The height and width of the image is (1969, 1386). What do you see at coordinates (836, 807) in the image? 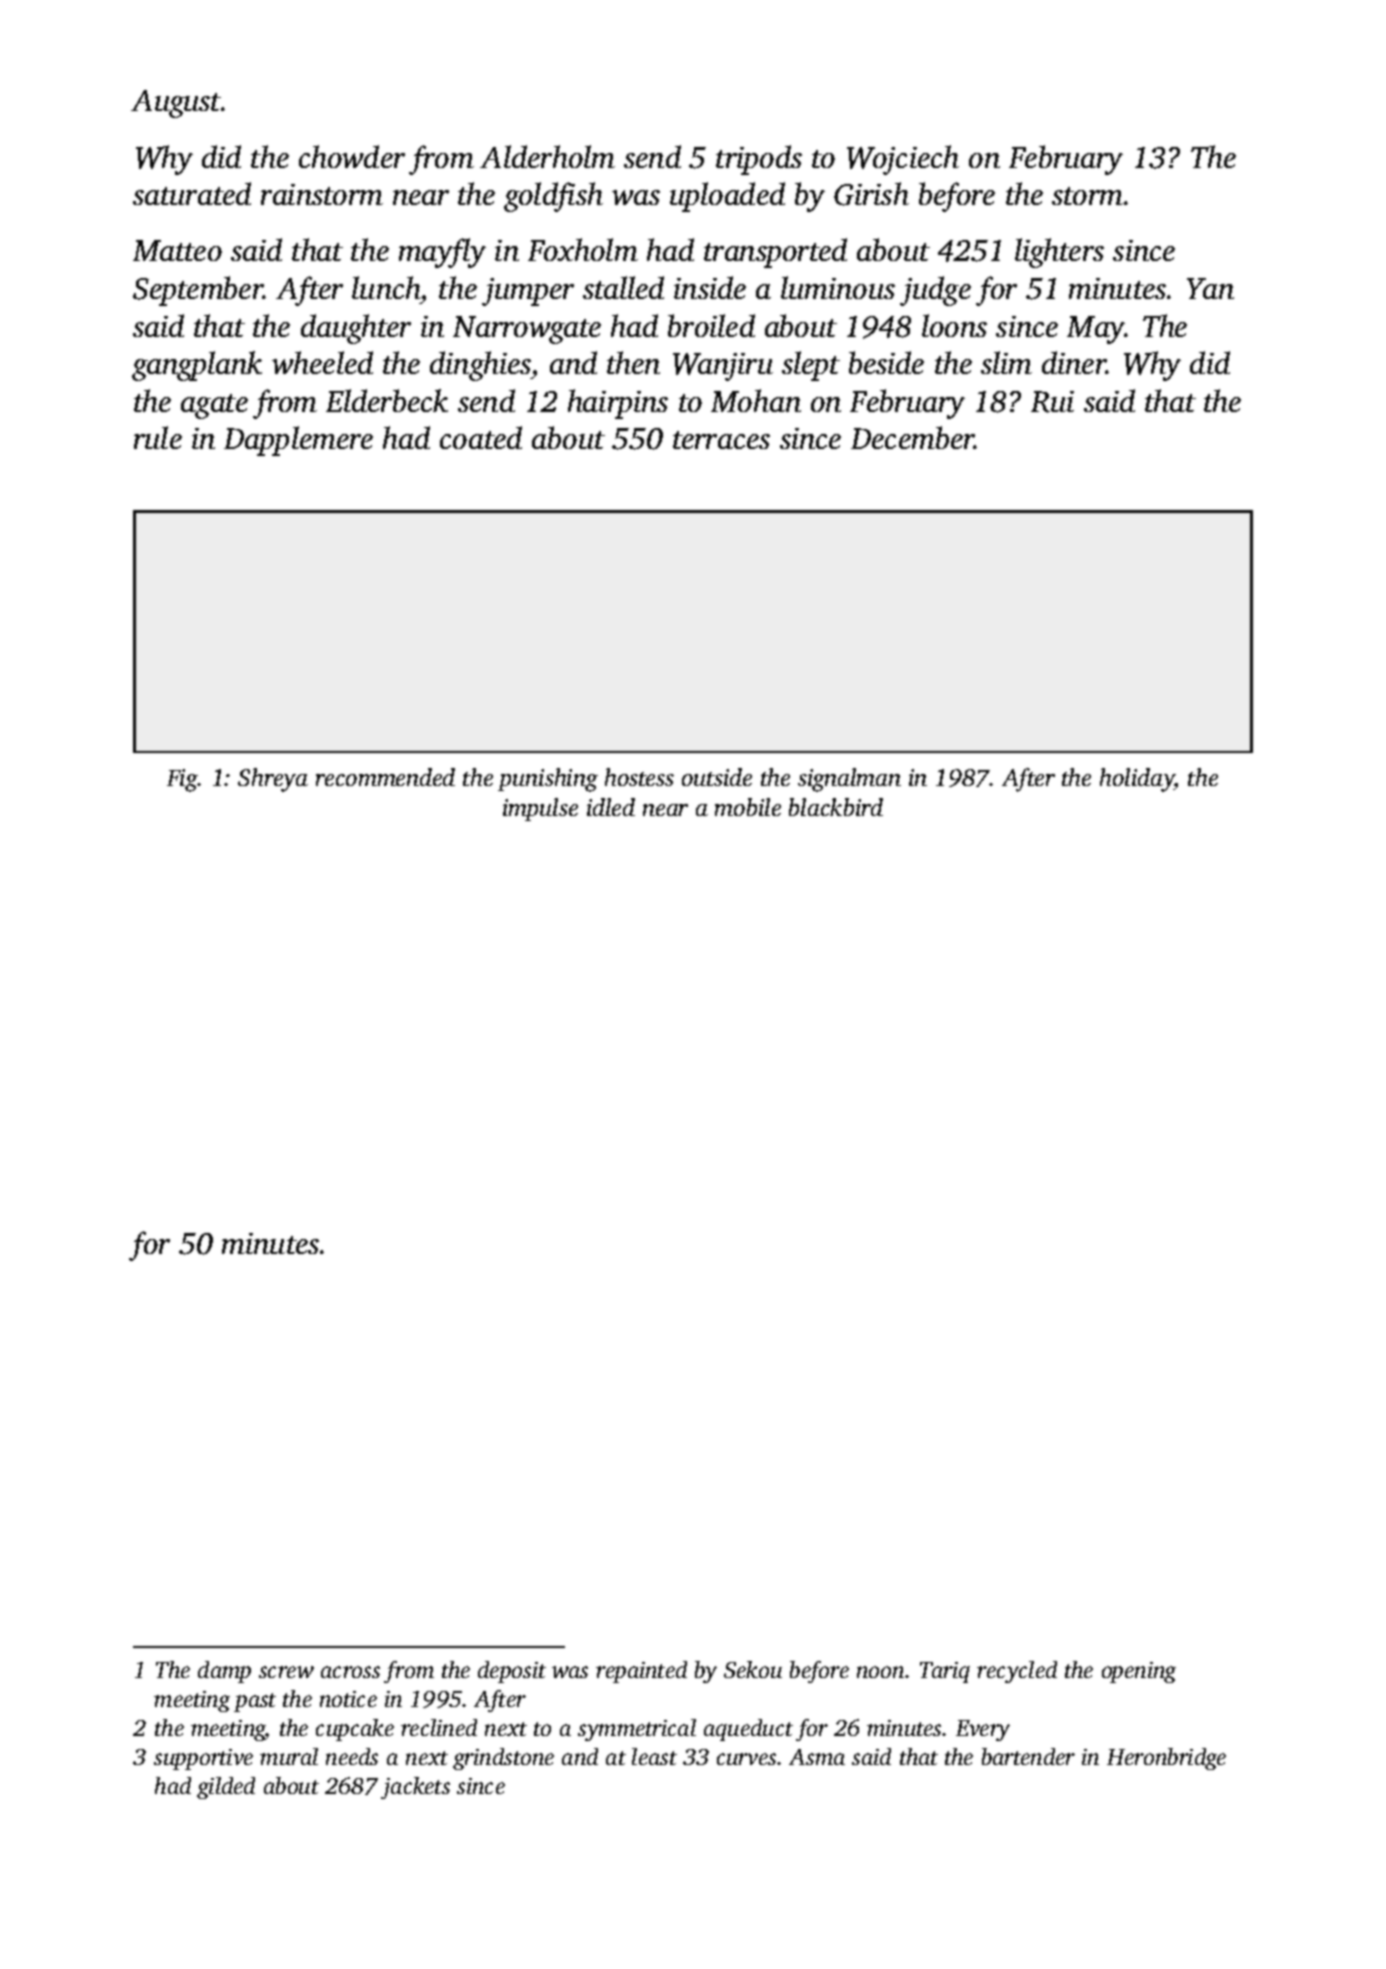
I see `blackbird` at bounding box center [836, 807].
